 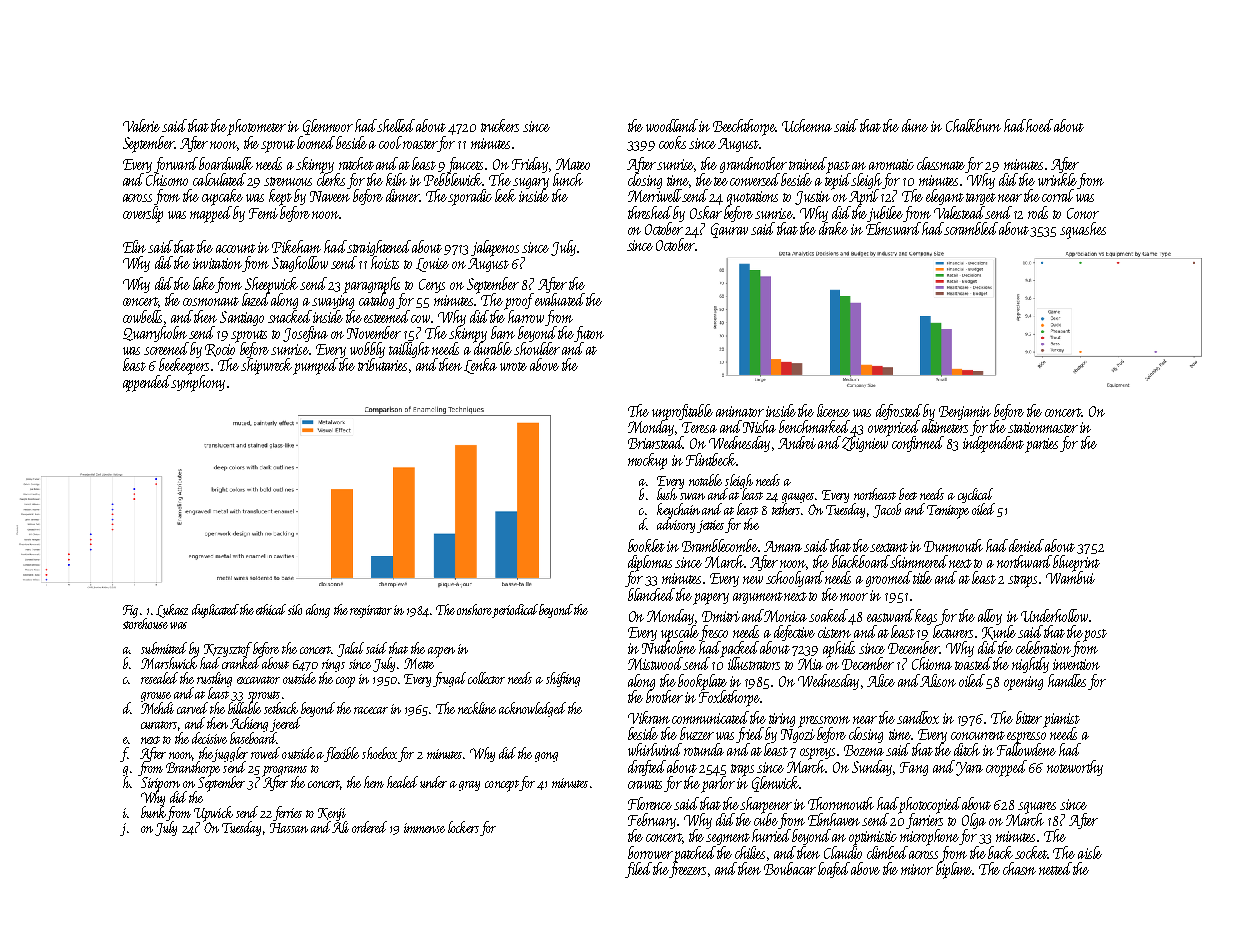 I want to click on silo, so click(x=295, y=609).
